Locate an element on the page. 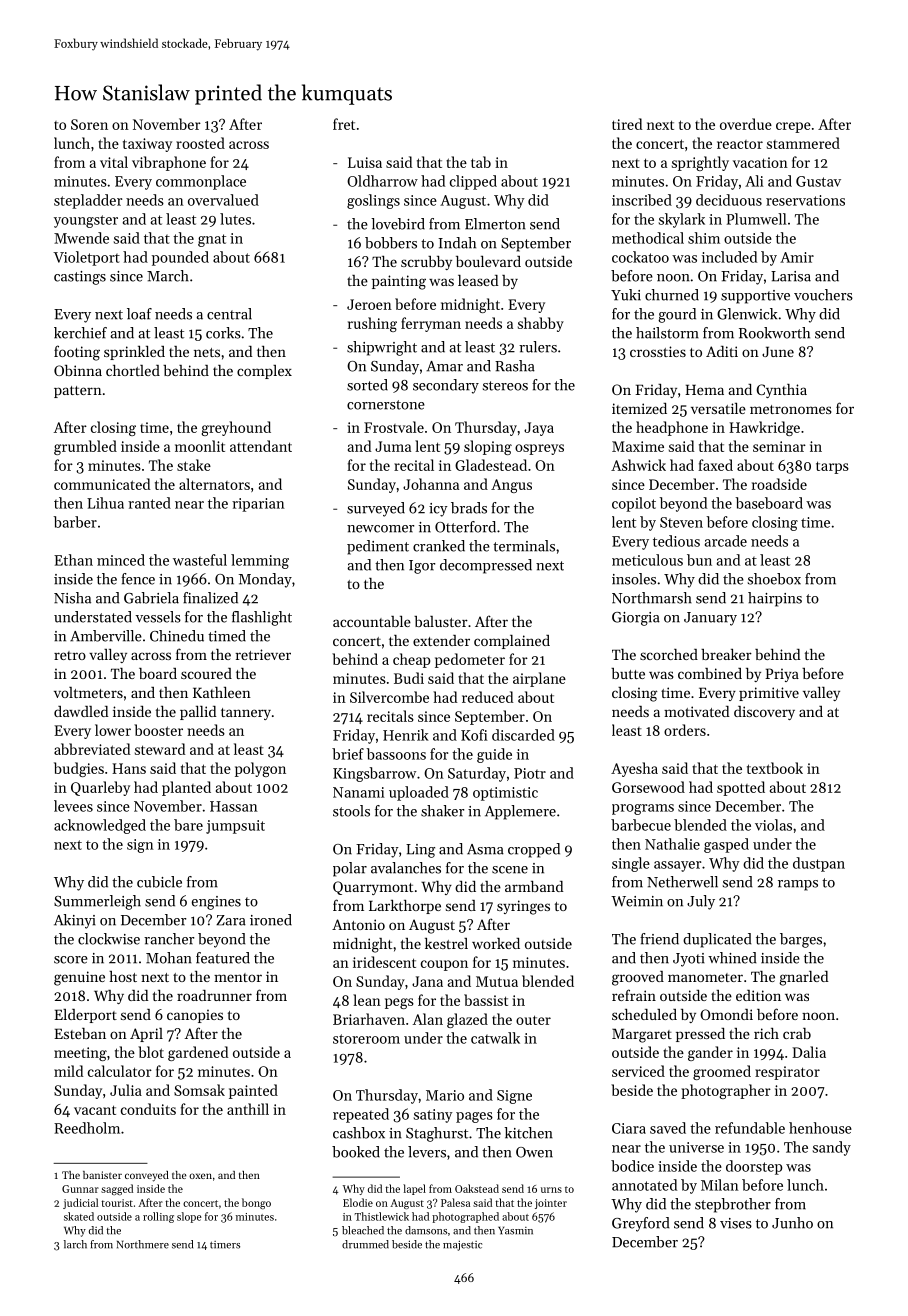  textbook is located at coordinates (775, 768).
